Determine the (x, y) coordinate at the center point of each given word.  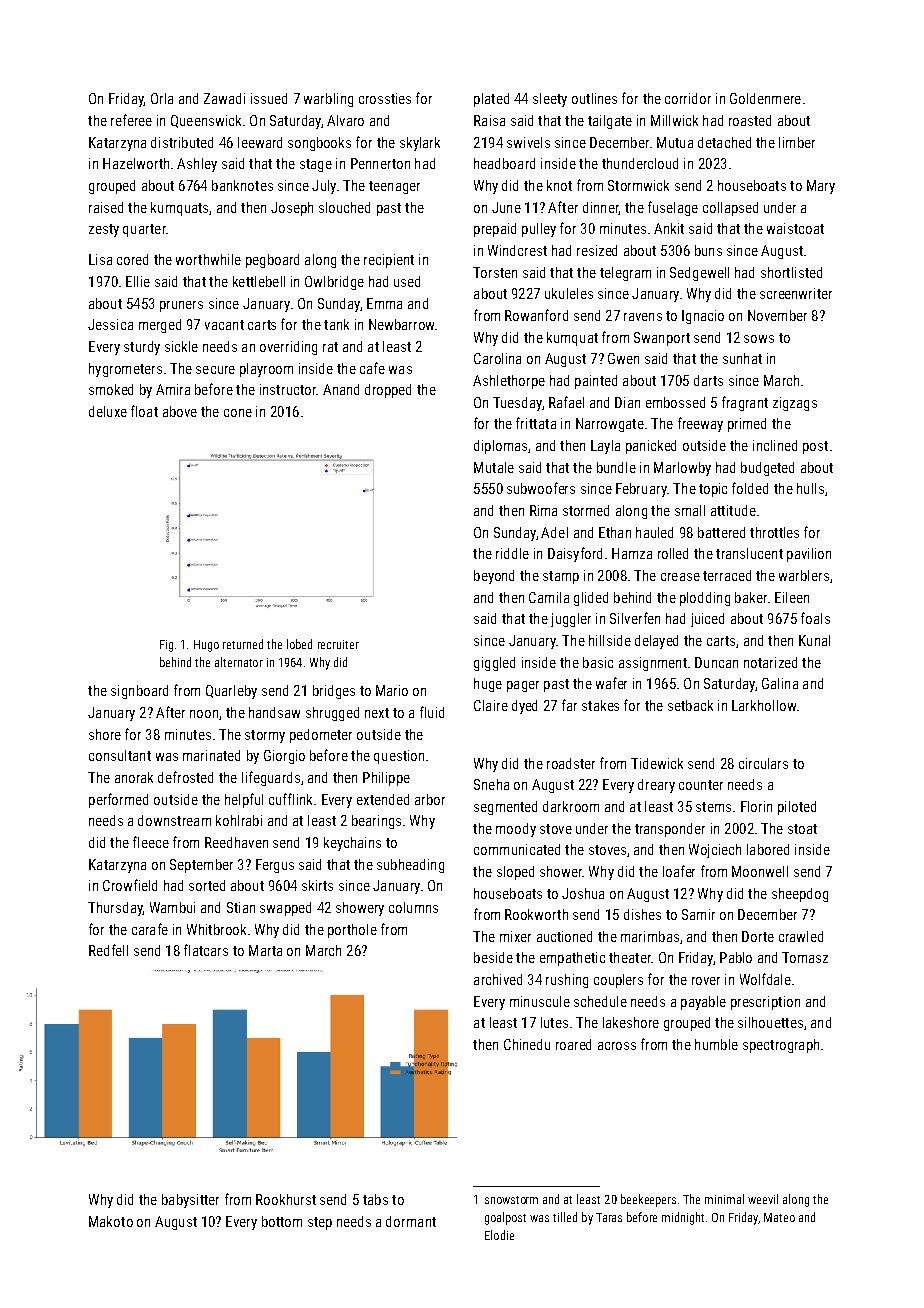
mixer (515, 936)
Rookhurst (286, 1199)
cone (238, 413)
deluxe (108, 411)
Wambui (172, 907)
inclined (775, 445)
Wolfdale (765, 979)
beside (493, 957)
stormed (586, 510)
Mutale (494, 467)
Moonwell (760, 871)
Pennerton (380, 163)
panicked (651, 447)
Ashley (197, 165)
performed (118, 800)
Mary (821, 187)
